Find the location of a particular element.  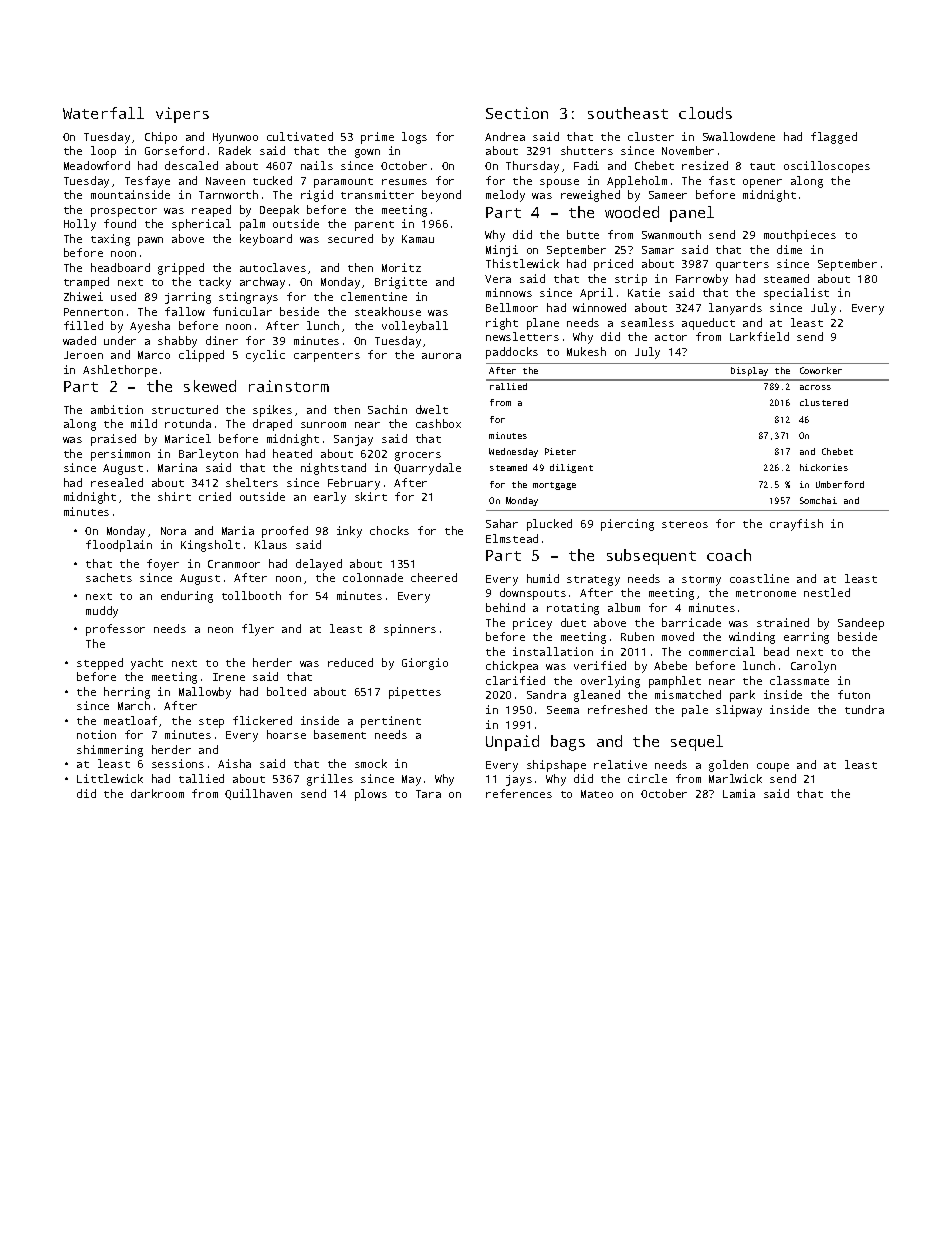

aurora is located at coordinates (441, 356).
